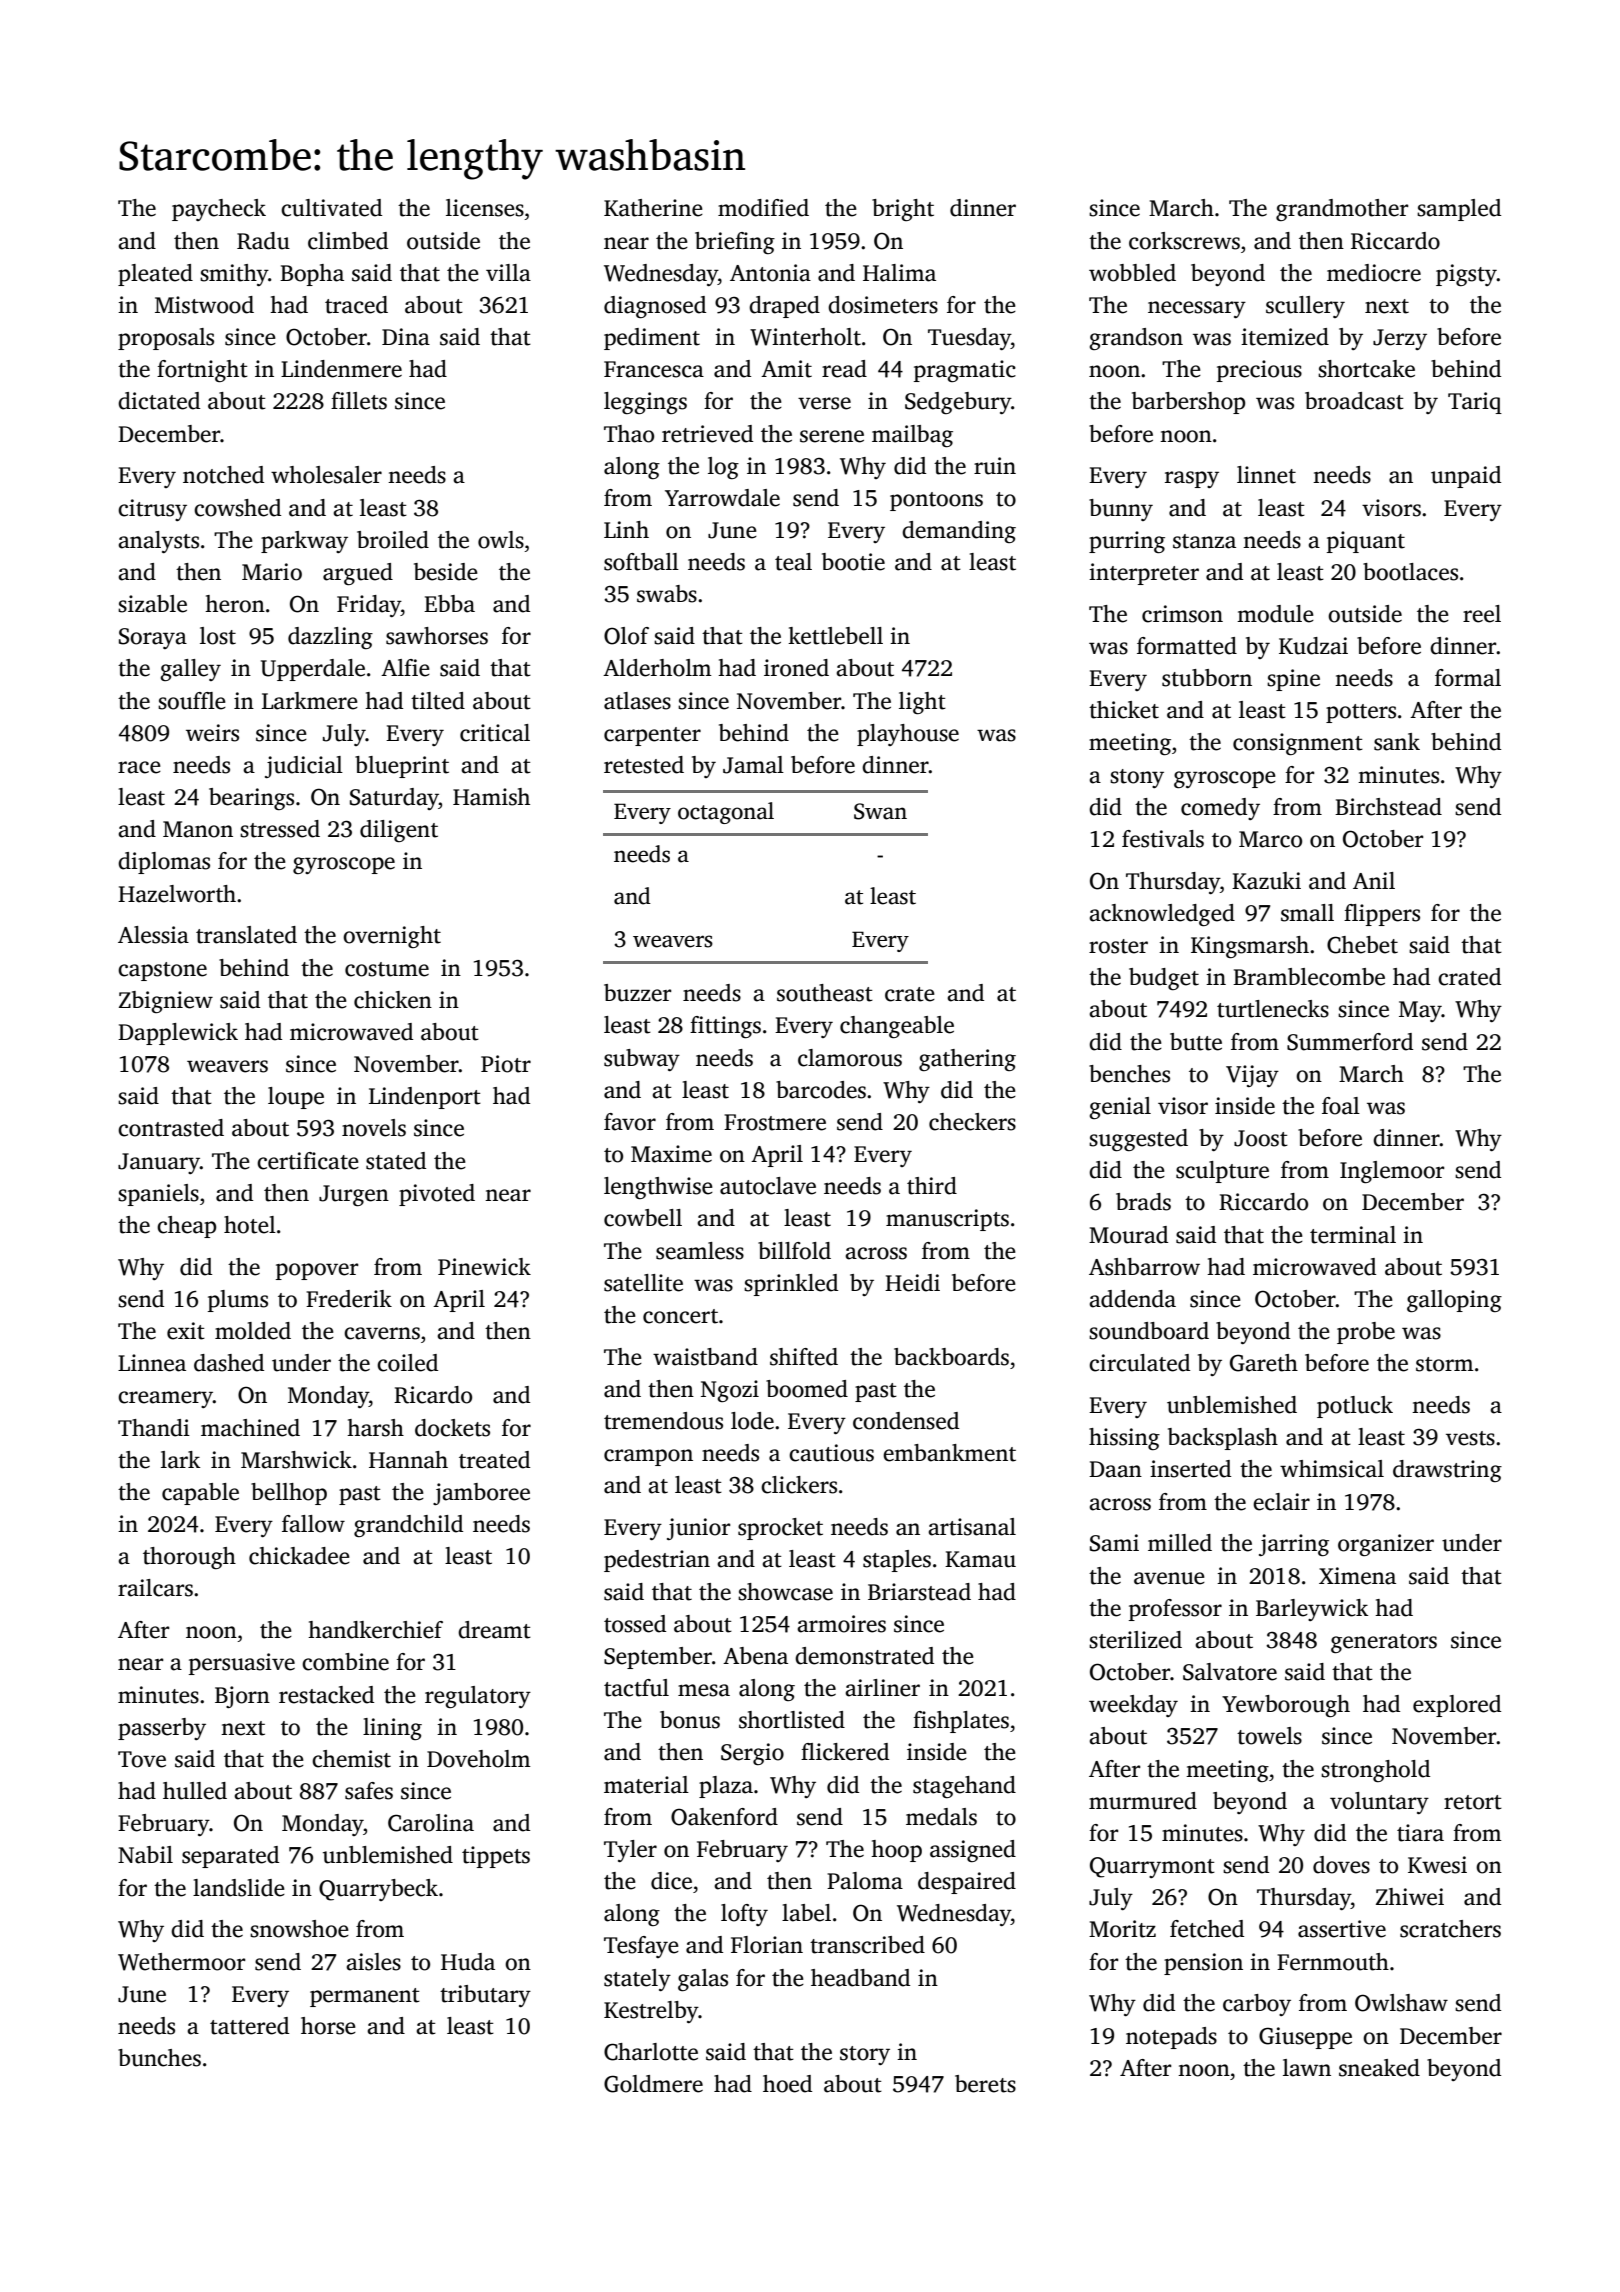 The height and width of the document is (2292, 1620). What do you see at coordinates (142, 1759) in the document?
I see `Tove` at bounding box center [142, 1759].
